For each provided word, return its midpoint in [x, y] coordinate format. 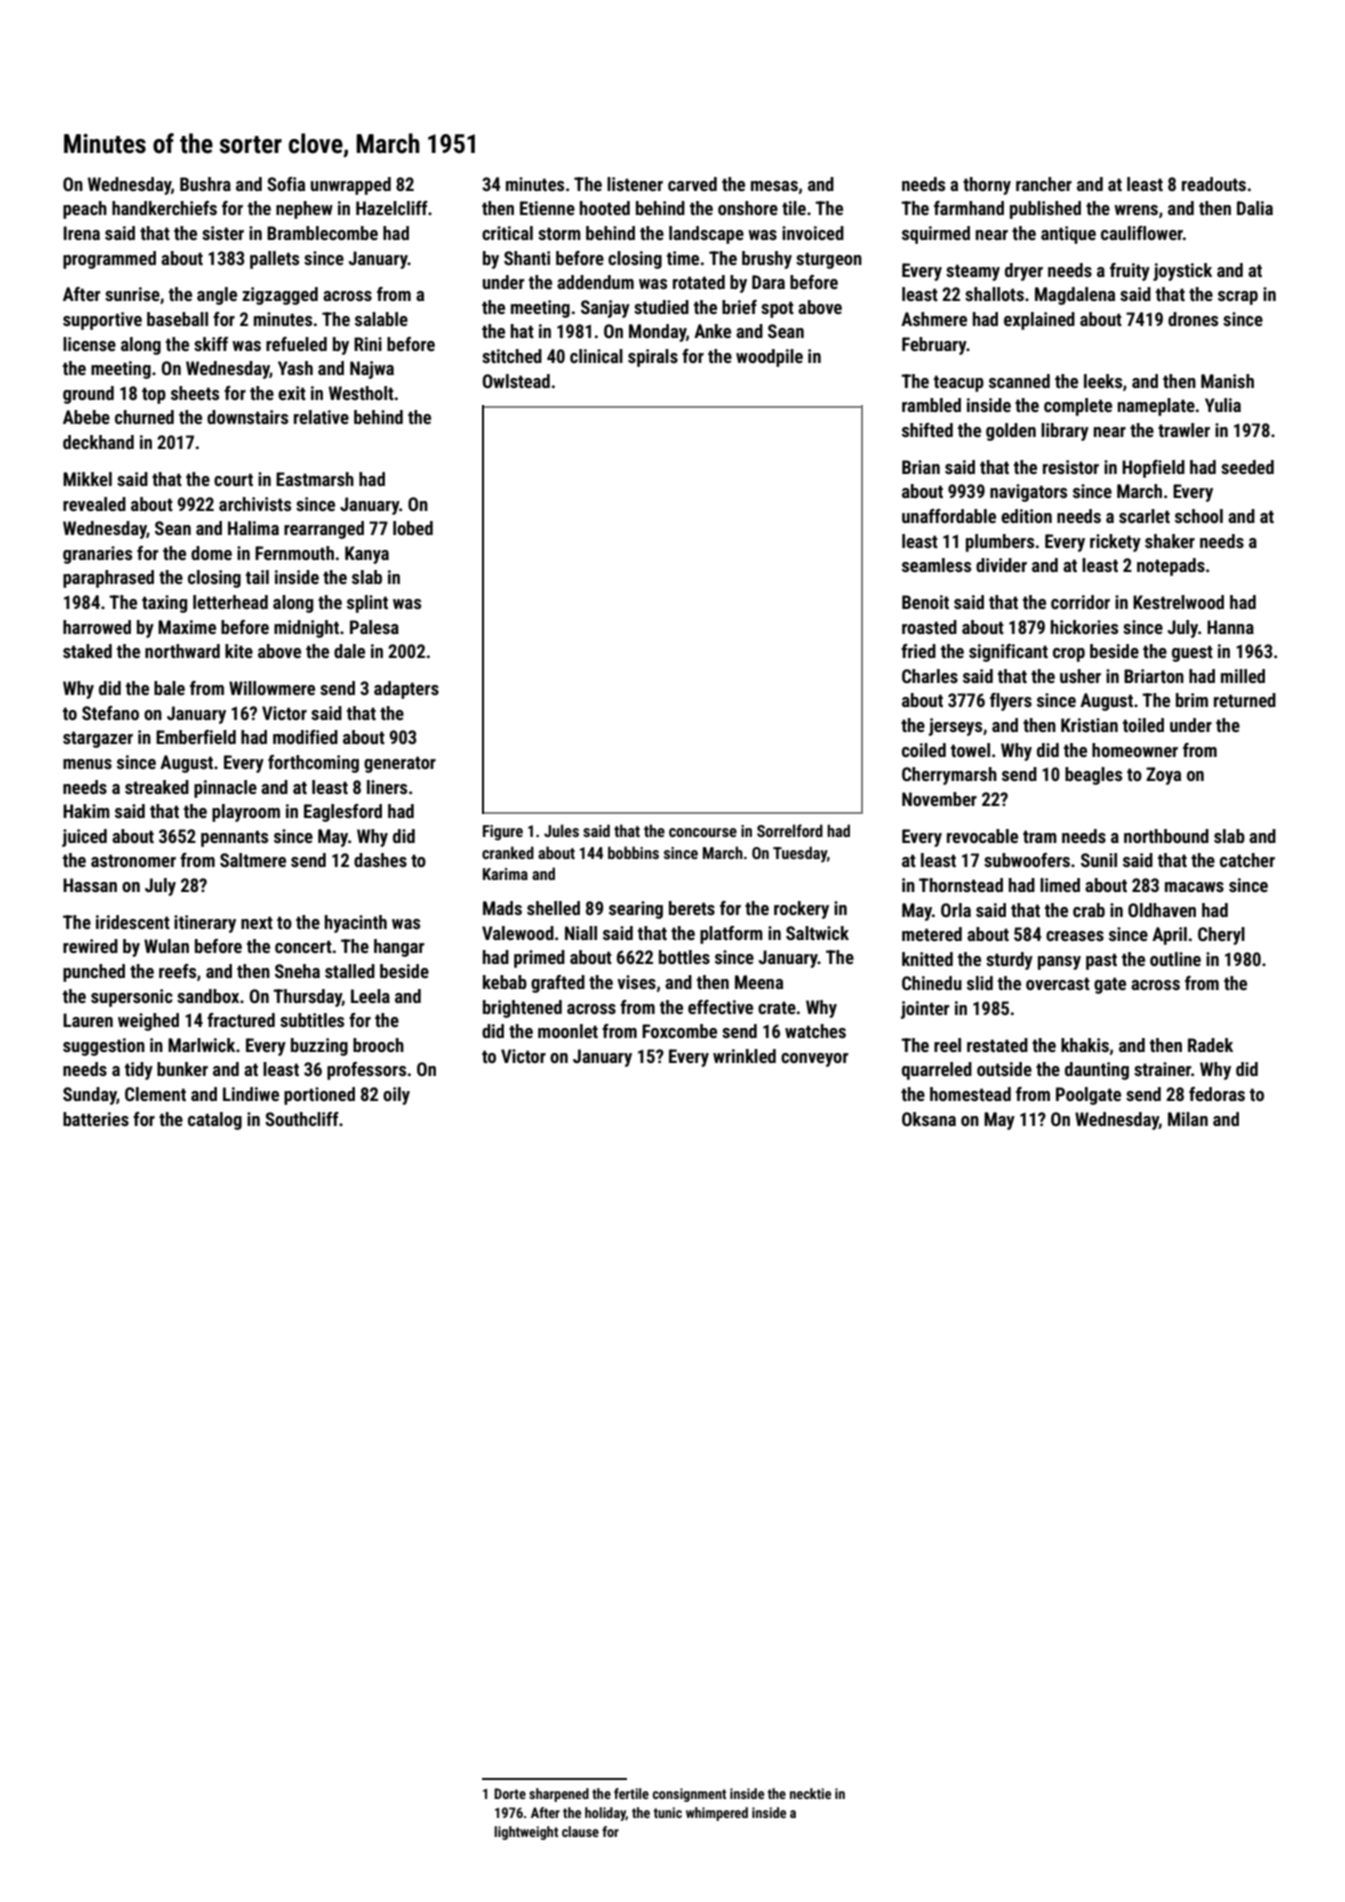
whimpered [717, 1814]
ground [88, 395]
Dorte [510, 1793]
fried [918, 651]
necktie [810, 1793]
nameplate [1156, 407]
